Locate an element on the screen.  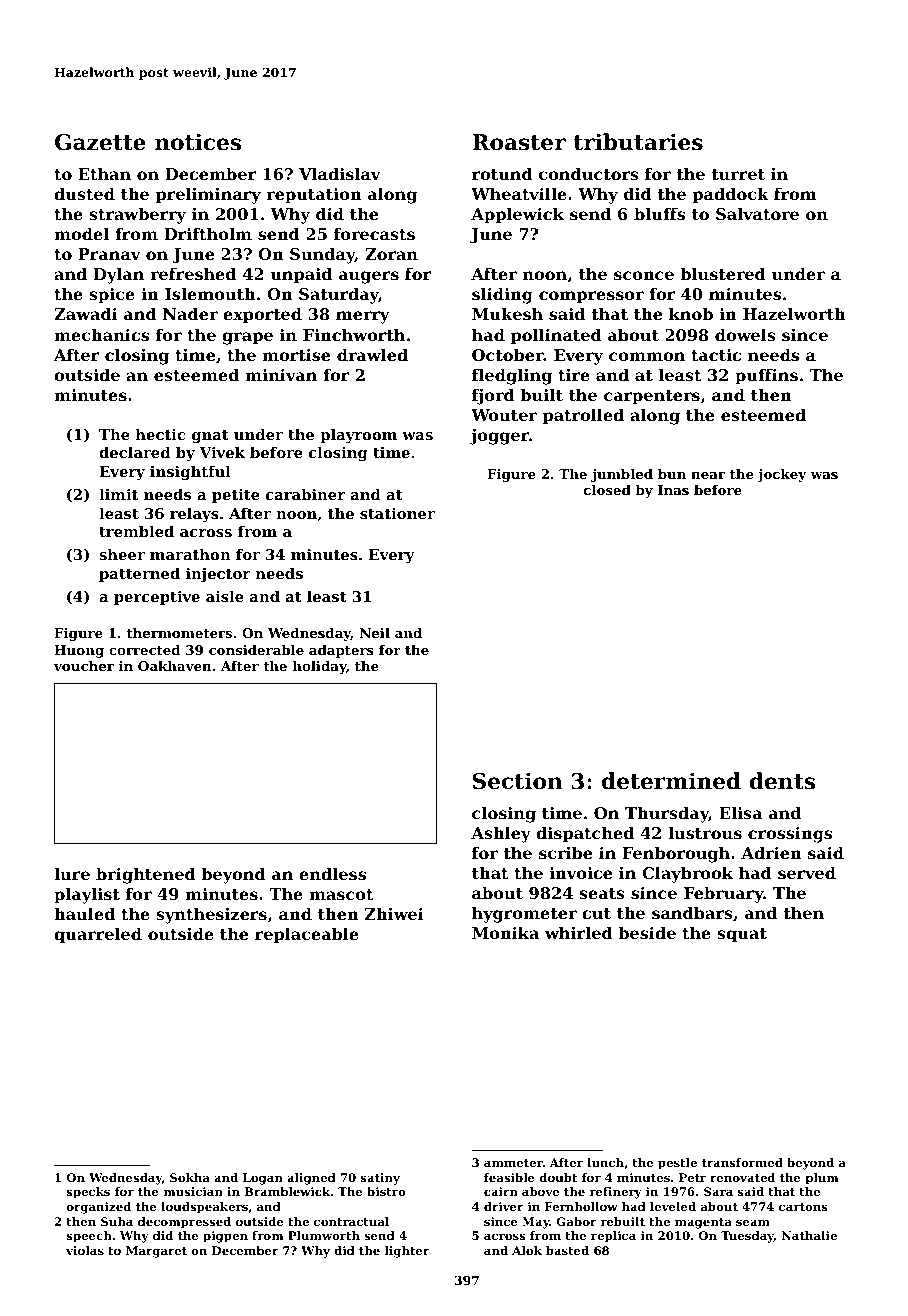
pestle is located at coordinates (677, 1164).
